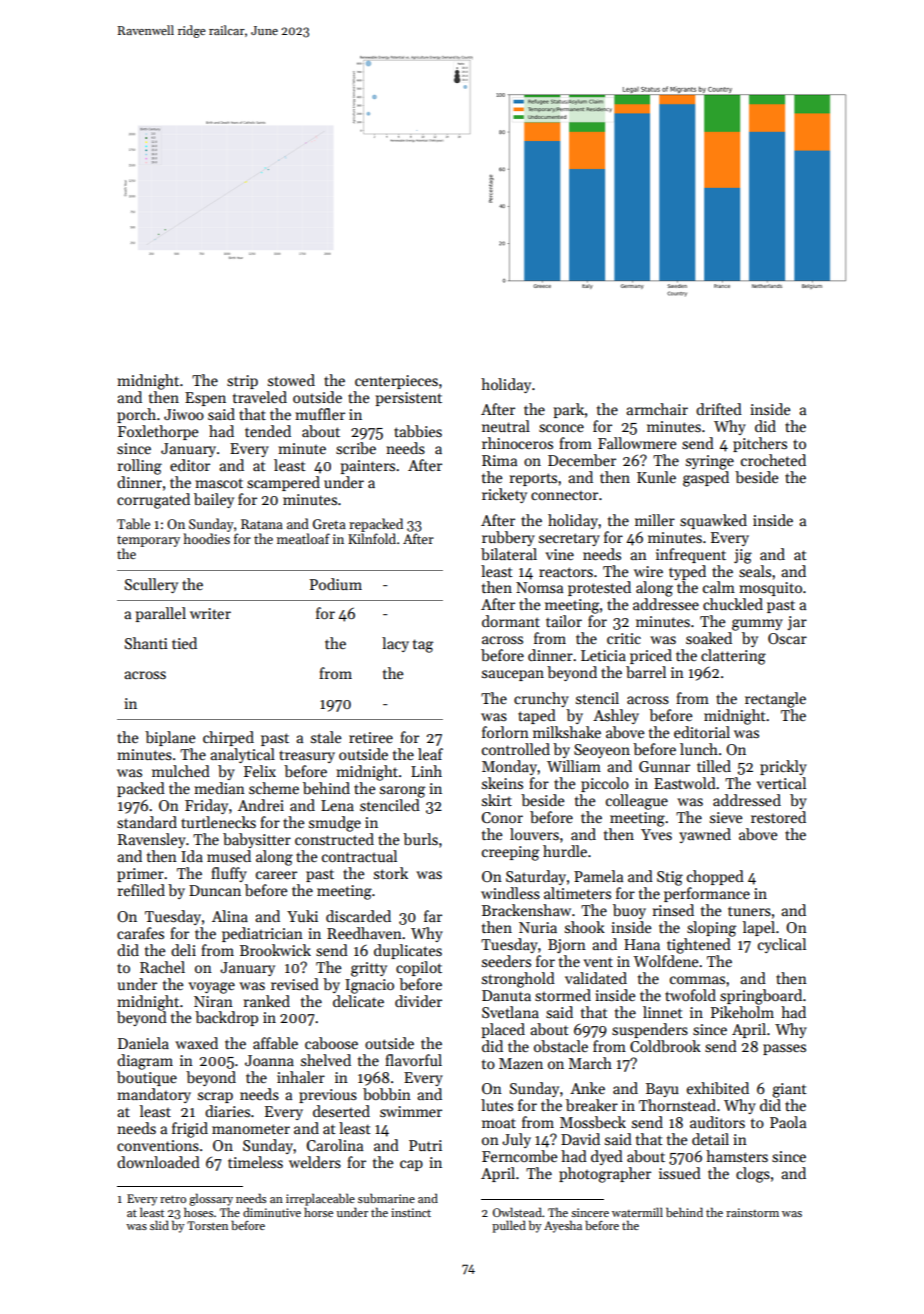 This page has height=1314, width=924. I want to click on Felix, so click(260, 771).
